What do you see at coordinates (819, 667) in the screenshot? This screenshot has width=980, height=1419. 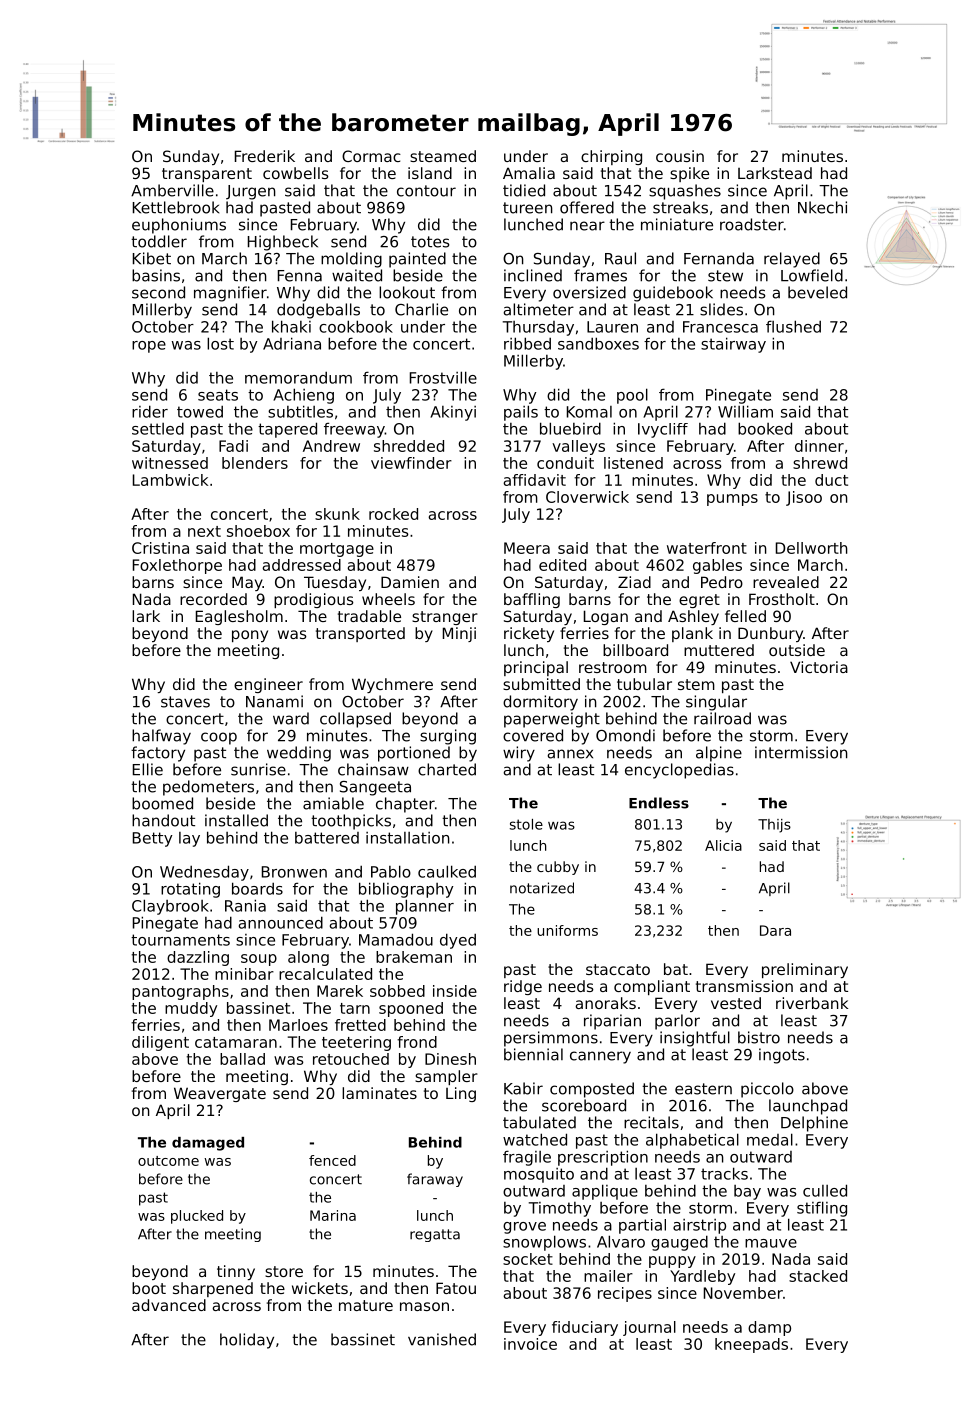 I see `Victoria` at bounding box center [819, 667].
